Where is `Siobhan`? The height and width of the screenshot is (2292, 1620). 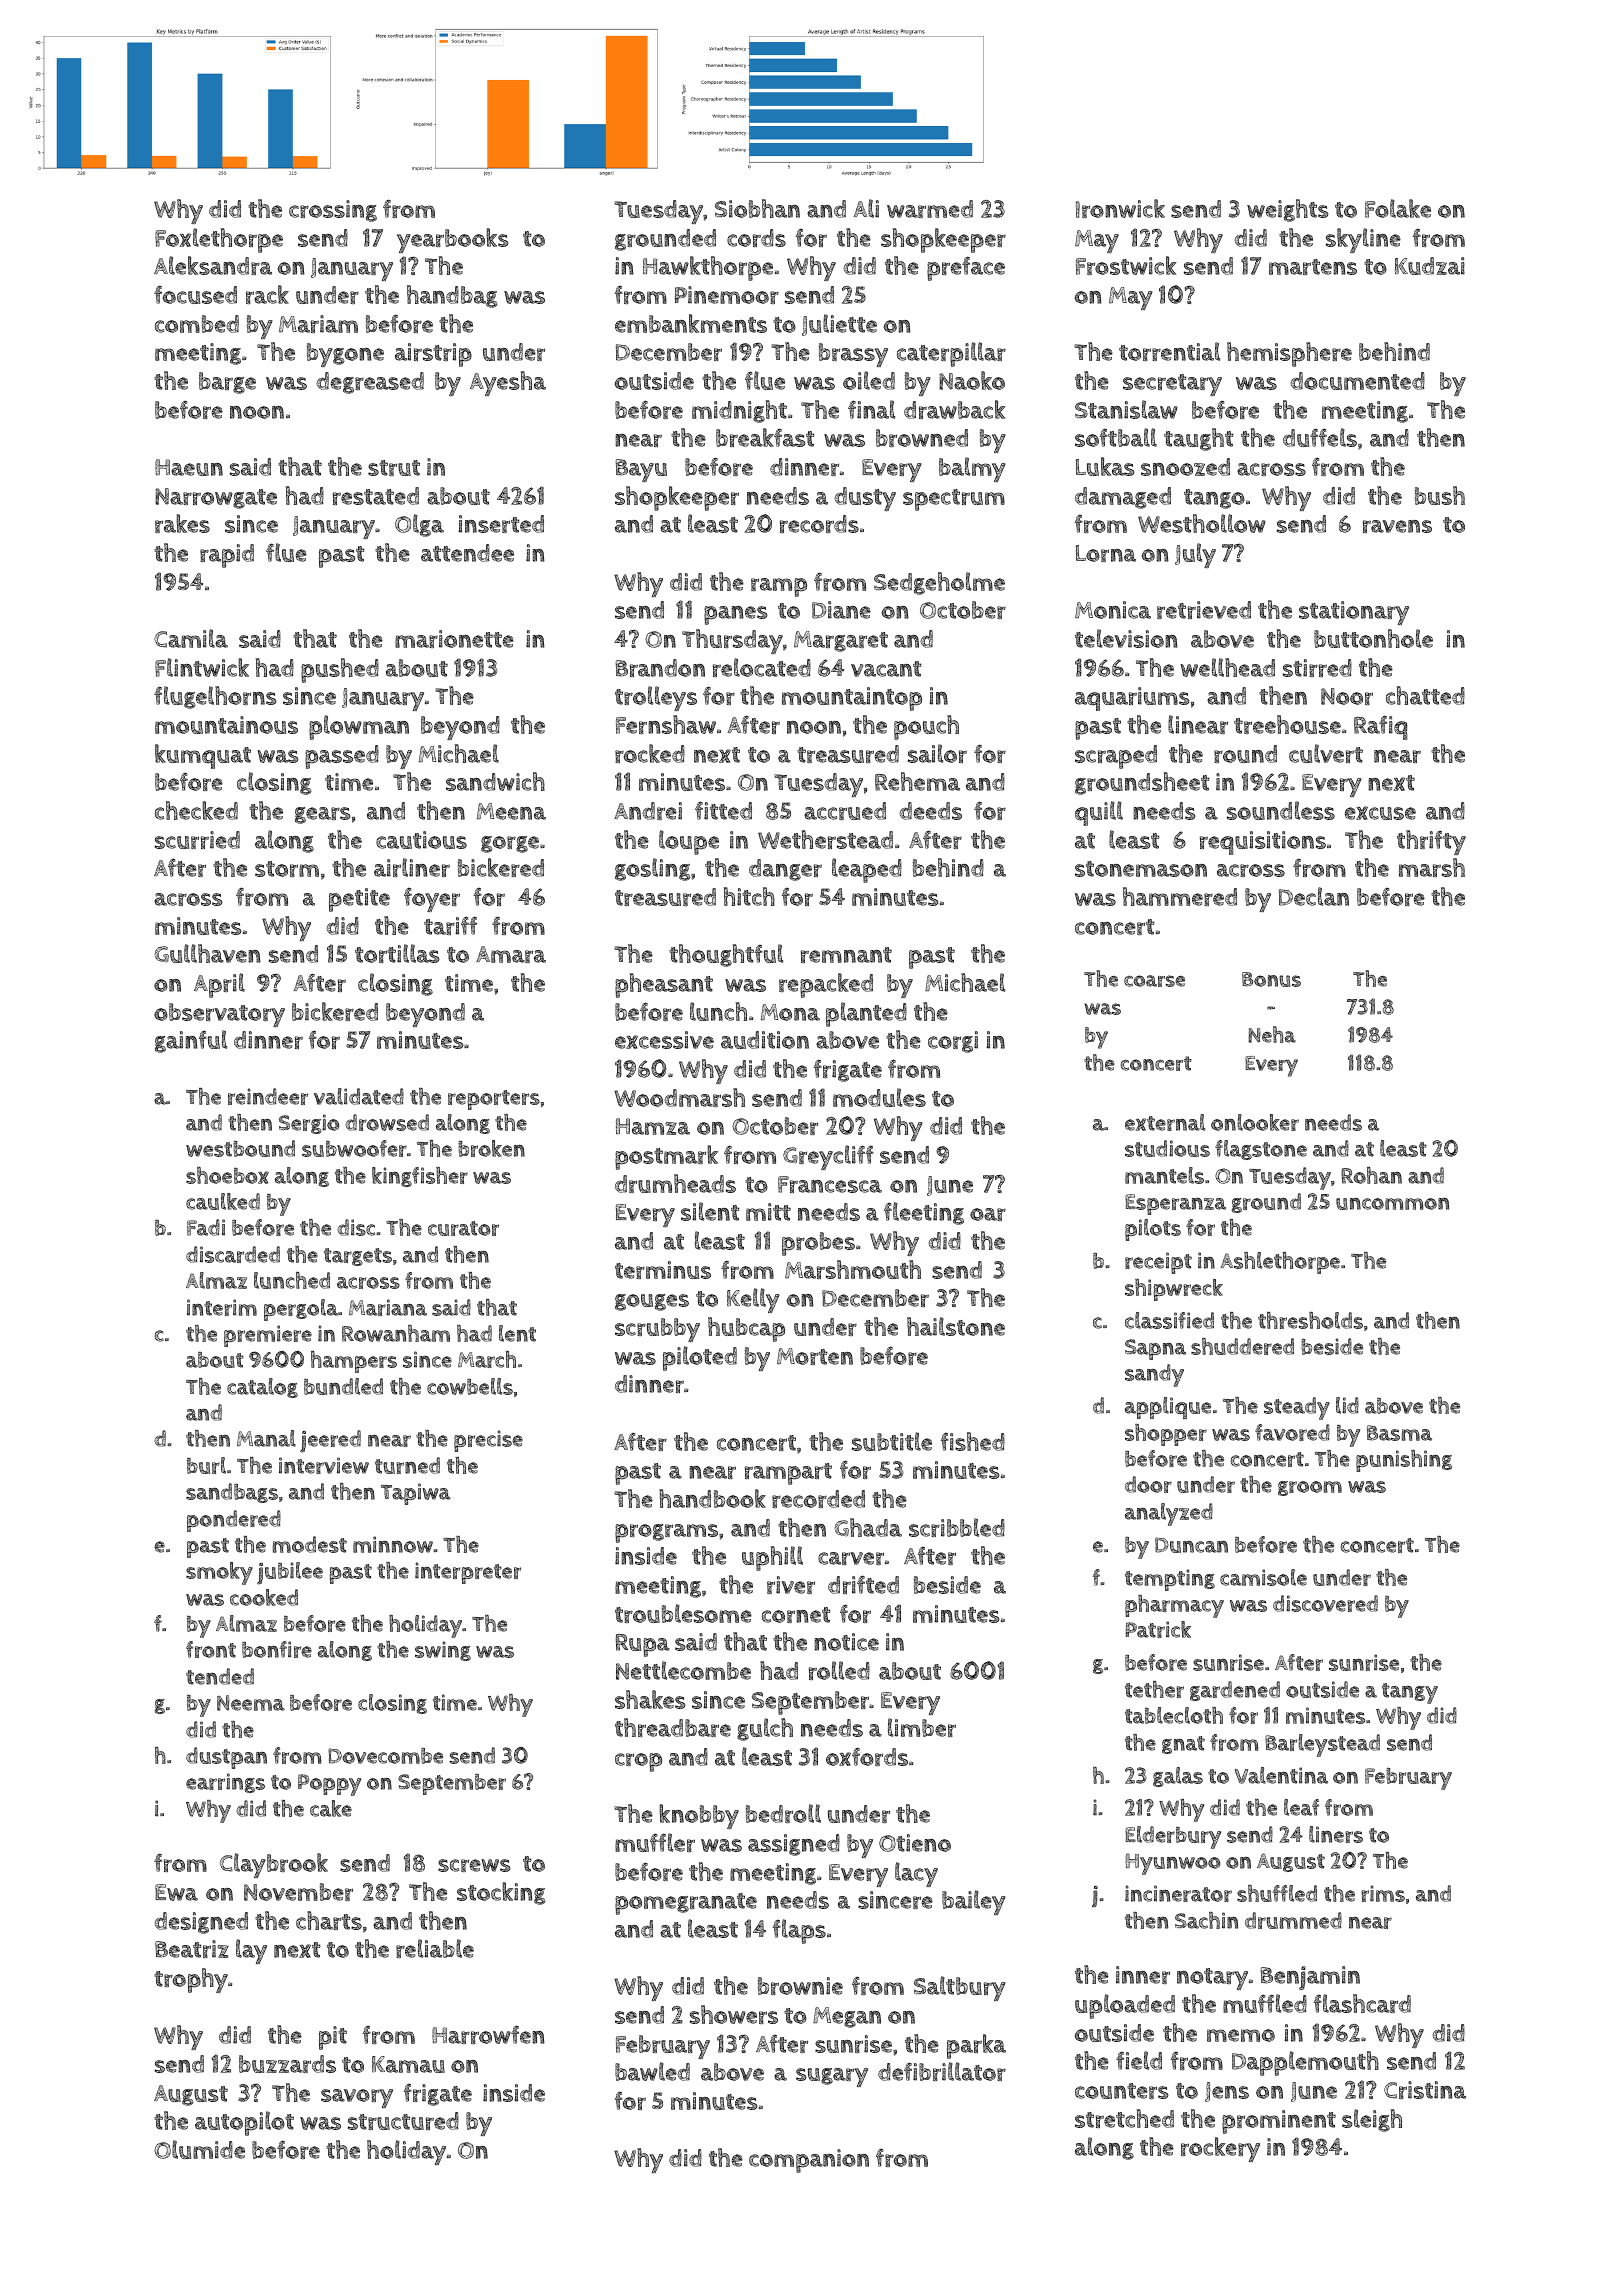 Siobhan is located at coordinates (757, 208).
